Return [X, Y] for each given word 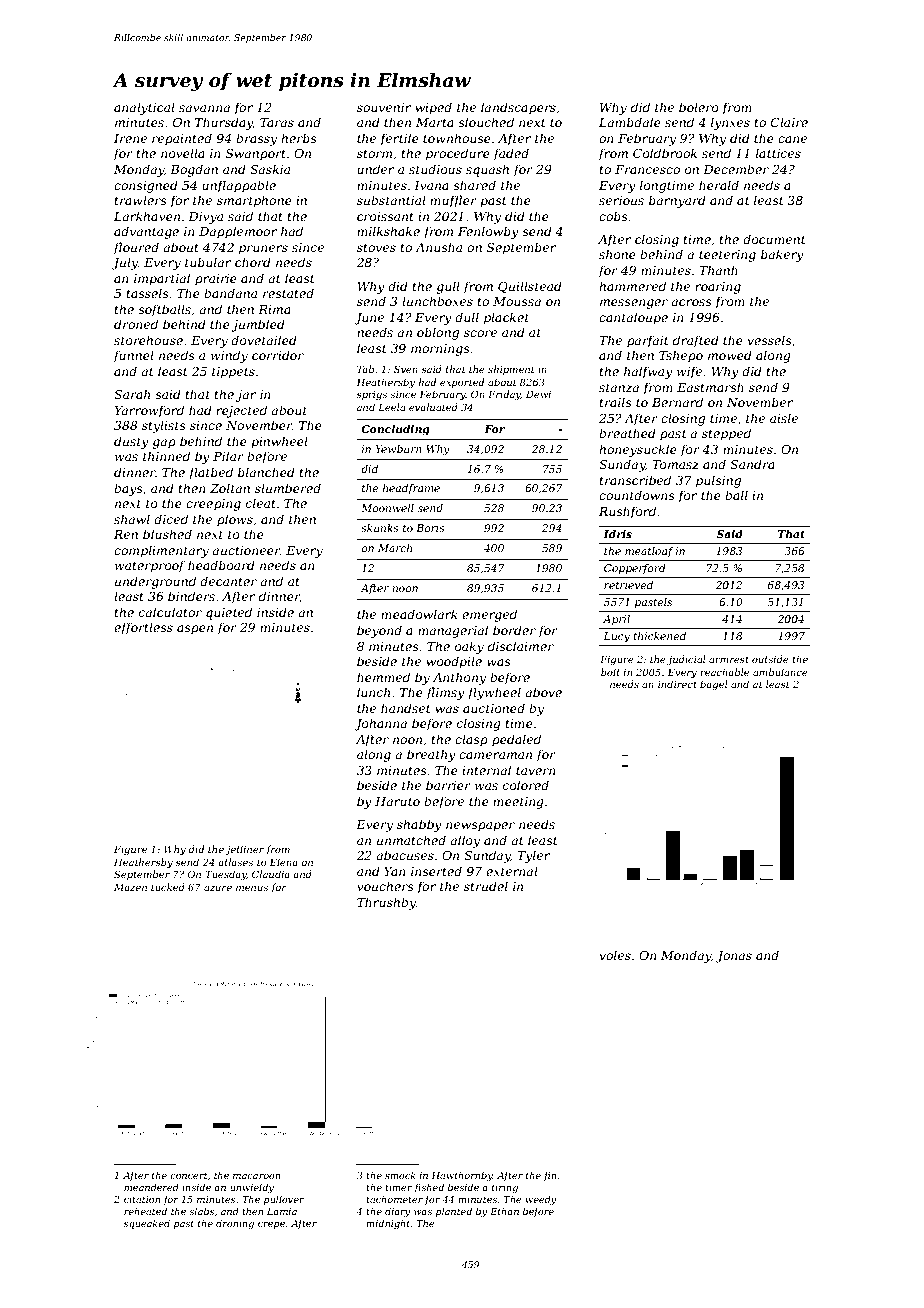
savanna [204, 108]
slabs [202, 1211]
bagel [714, 685]
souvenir [384, 107]
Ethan [504, 1211]
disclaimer [521, 646]
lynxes [730, 123]
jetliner [244, 850]
